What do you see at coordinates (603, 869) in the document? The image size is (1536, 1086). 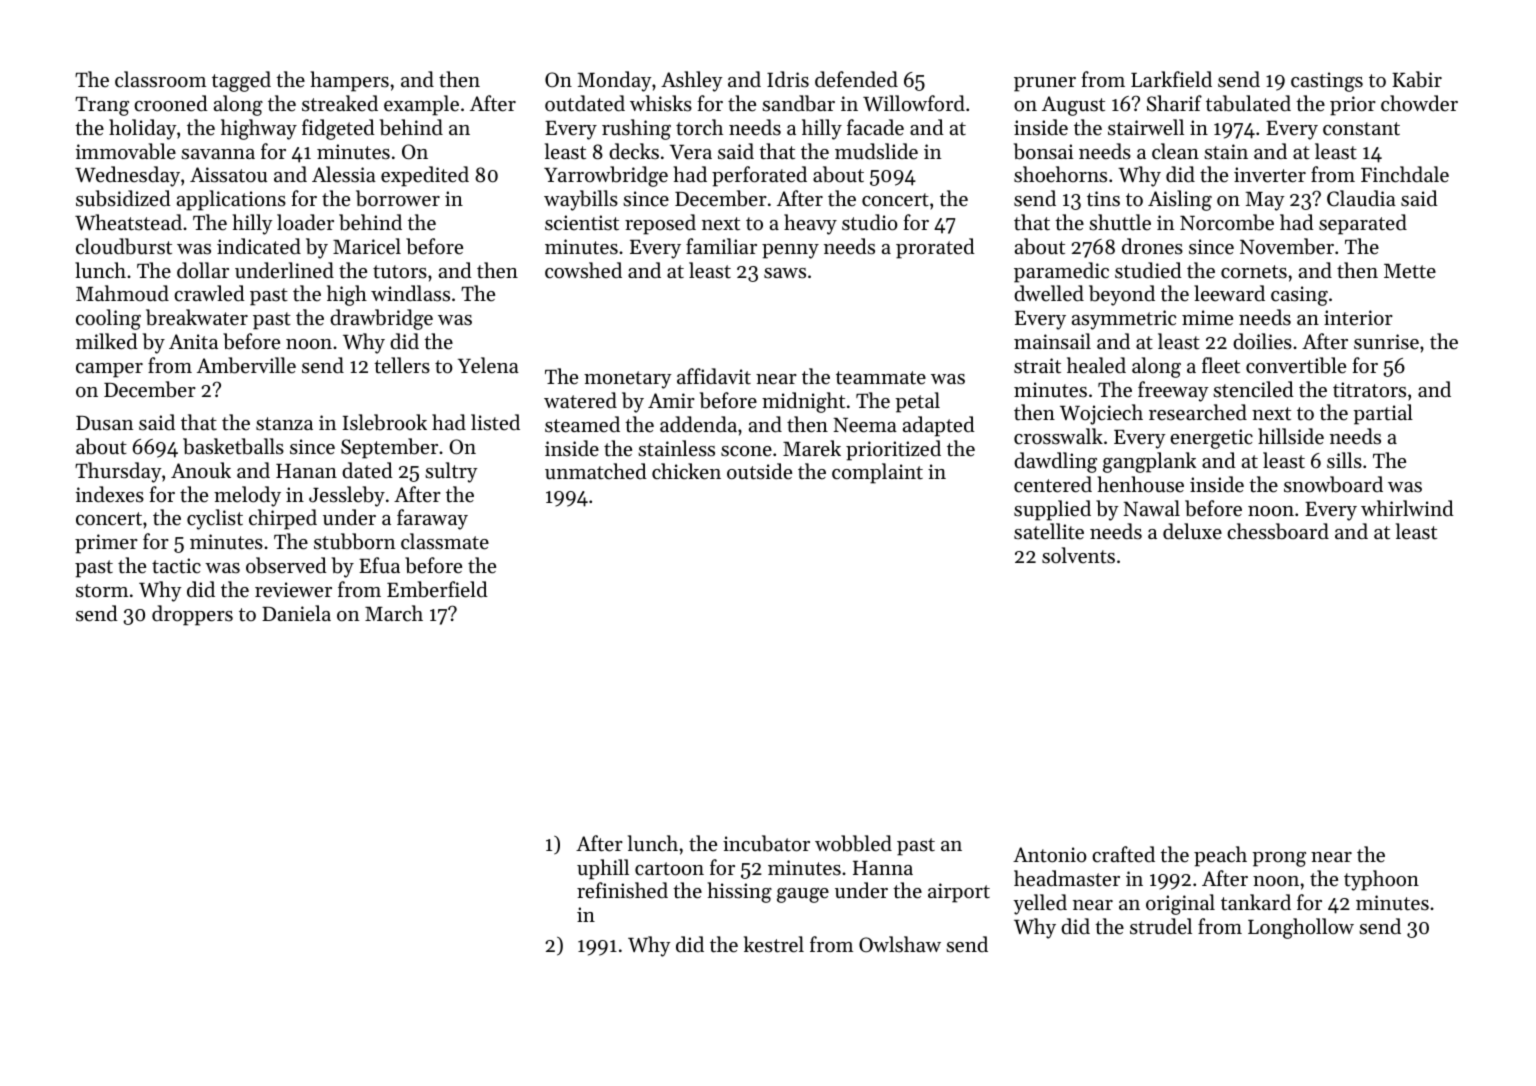 I see `uphill` at bounding box center [603, 869].
